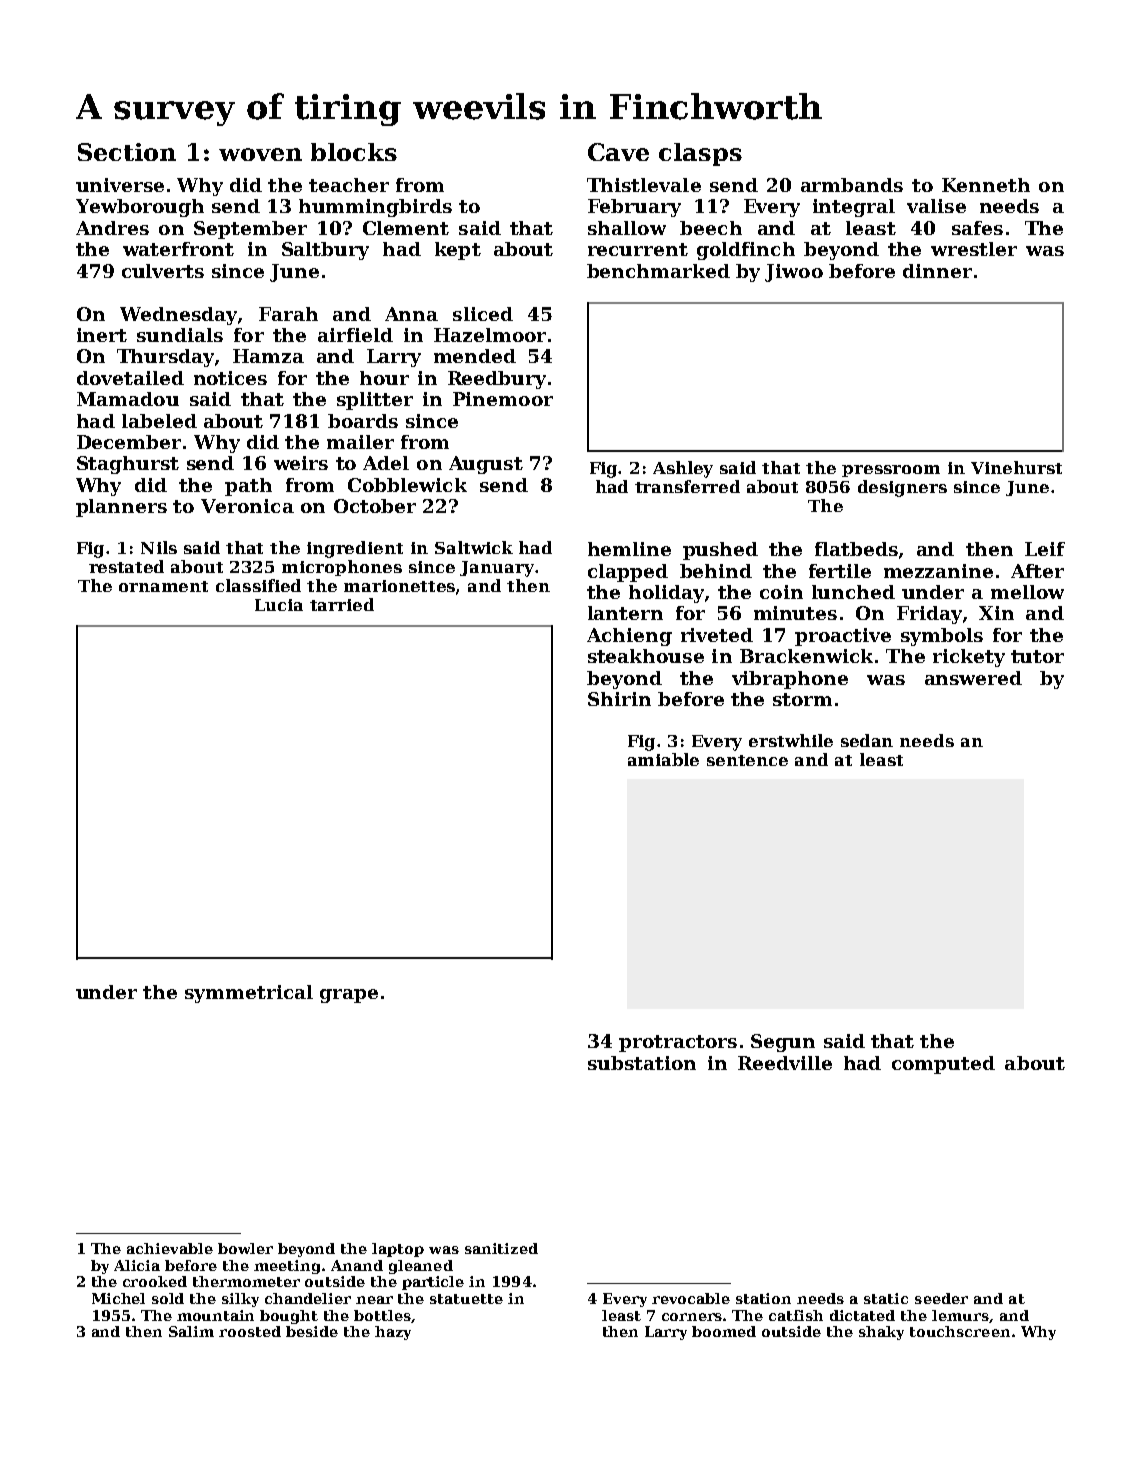 Image resolution: width=1140 pixels, height=1475 pixels. I want to click on Section, so click(127, 152).
